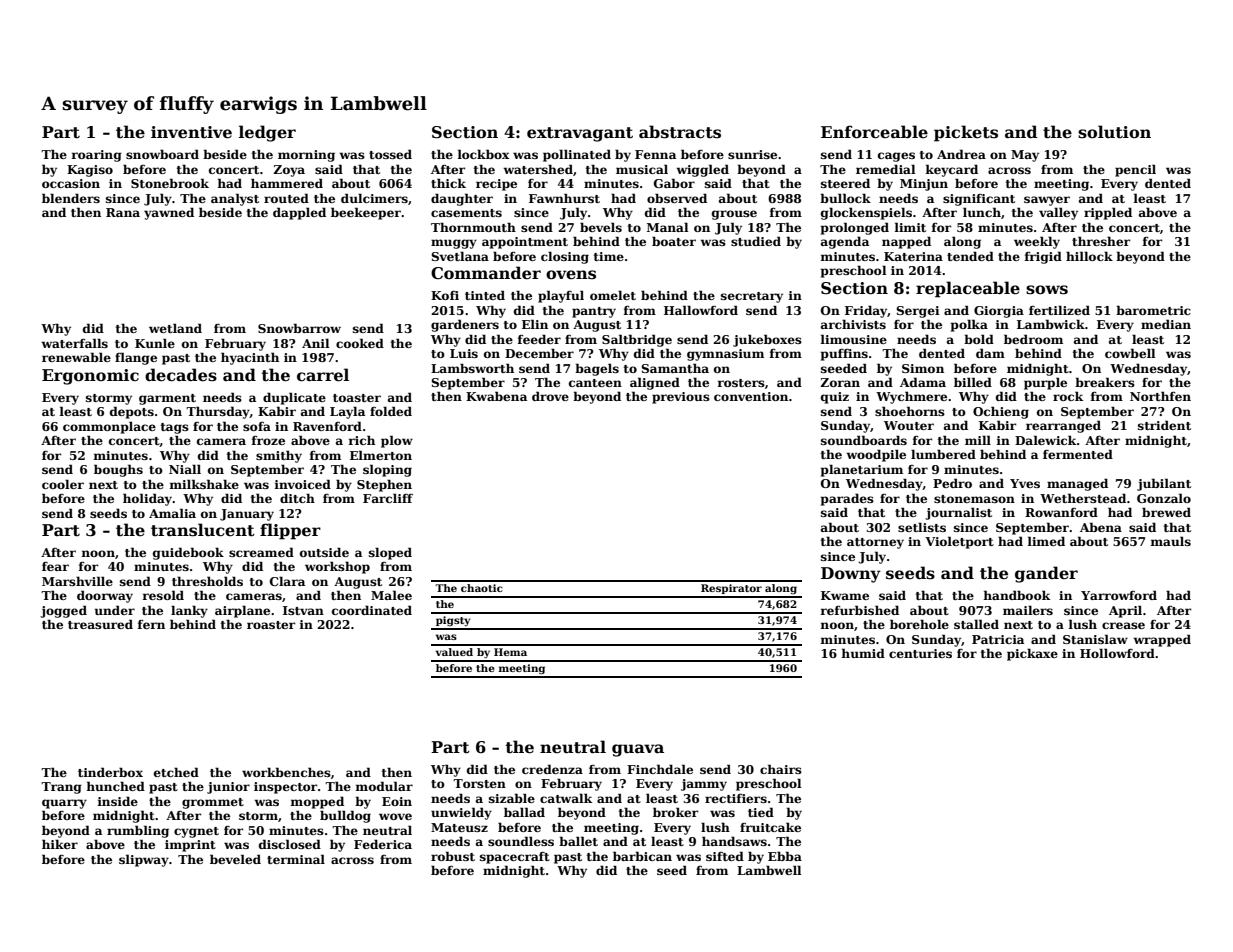 The height and width of the screenshot is (952, 1233). I want to click on solution, so click(1114, 132).
